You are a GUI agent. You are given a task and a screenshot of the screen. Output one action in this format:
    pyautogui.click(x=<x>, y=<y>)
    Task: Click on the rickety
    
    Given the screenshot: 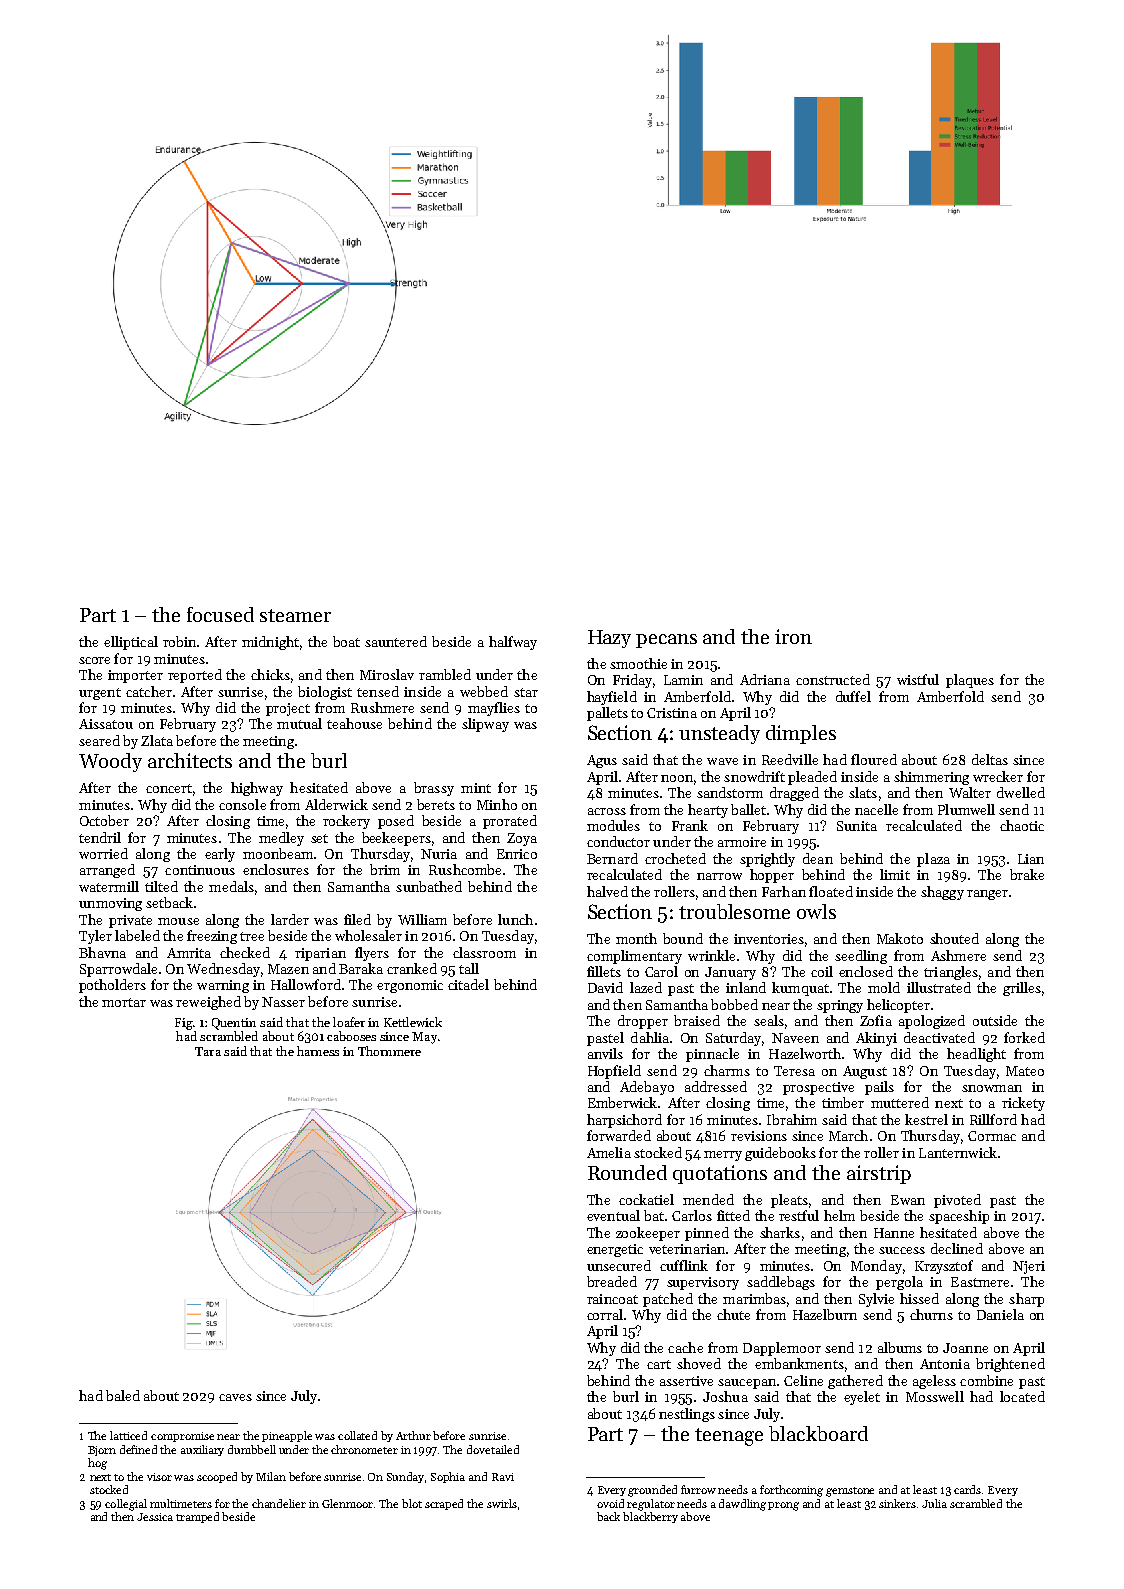 What is the action you would take?
    pyautogui.click(x=1023, y=1104)
